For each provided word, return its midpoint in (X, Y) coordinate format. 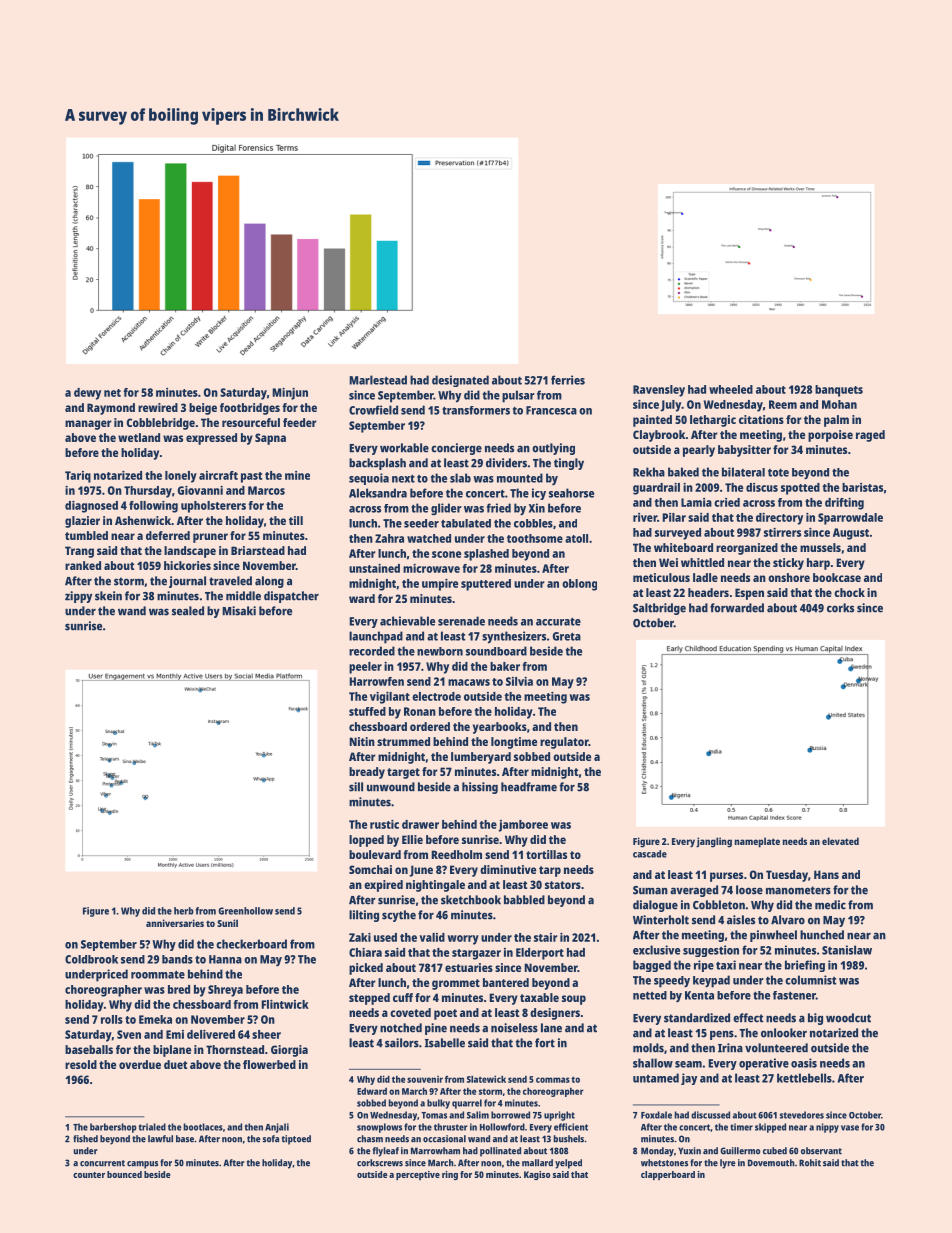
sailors (402, 1043)
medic (830, 905)
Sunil (227, 923)
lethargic (713, 421)
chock (849, 592)
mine (297, 475)
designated (460, 381)
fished (85, 1139)
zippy (78, 597)
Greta (567, 636)
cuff (403, 997)
